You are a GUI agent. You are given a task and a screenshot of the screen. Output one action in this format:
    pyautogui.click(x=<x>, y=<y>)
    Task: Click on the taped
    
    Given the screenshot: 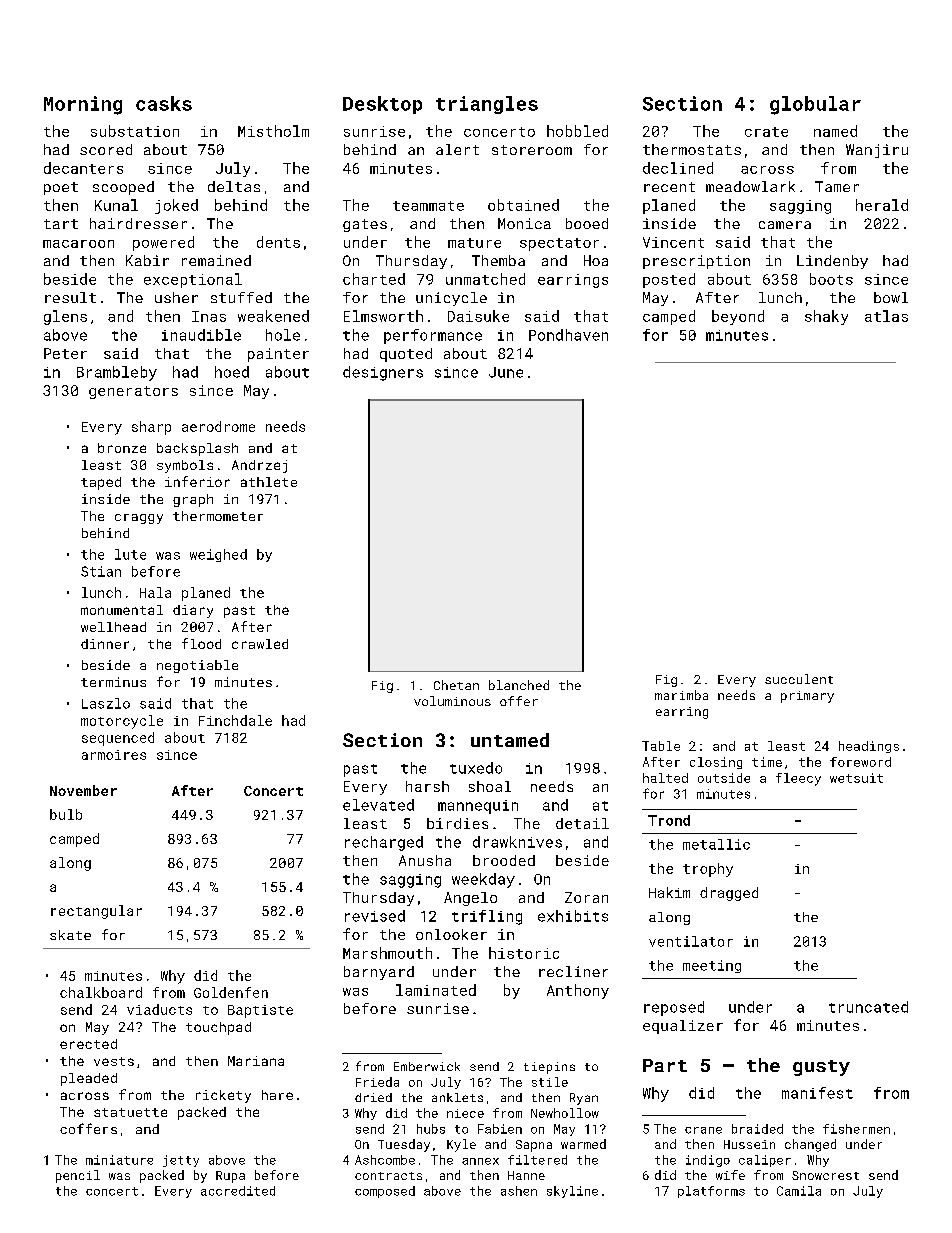 What is the action you would take?
    pyautogui.click(x=101, y=483)
